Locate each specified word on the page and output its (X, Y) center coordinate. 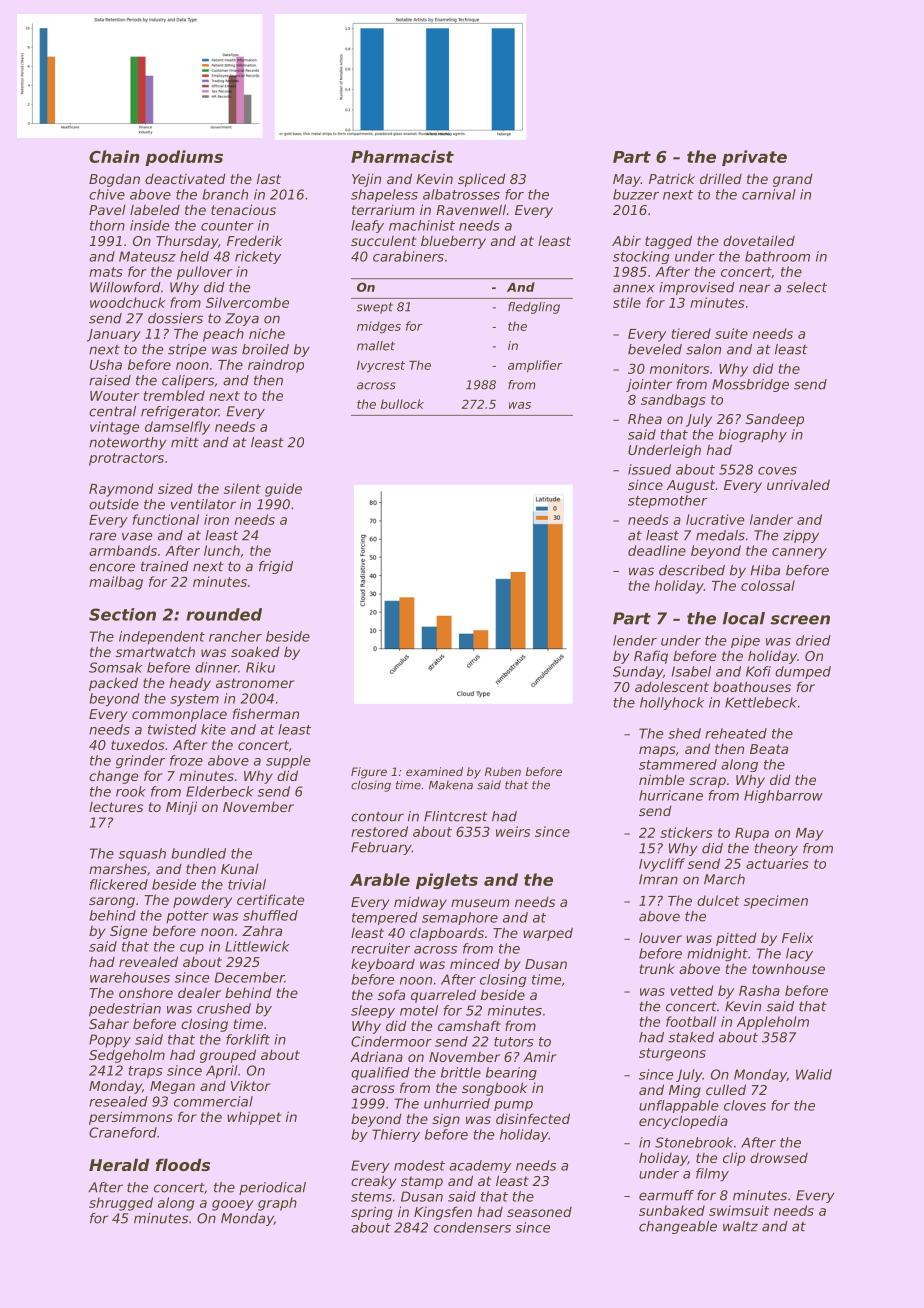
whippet (254, 1118)
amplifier (535, 366)
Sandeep (775, 420)
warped (548, 934)
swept (374, 308)
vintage (114, 428)
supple (288, 762)
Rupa (752, 834)
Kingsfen (443, 1213)
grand (793, 180)
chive (107, 194)
